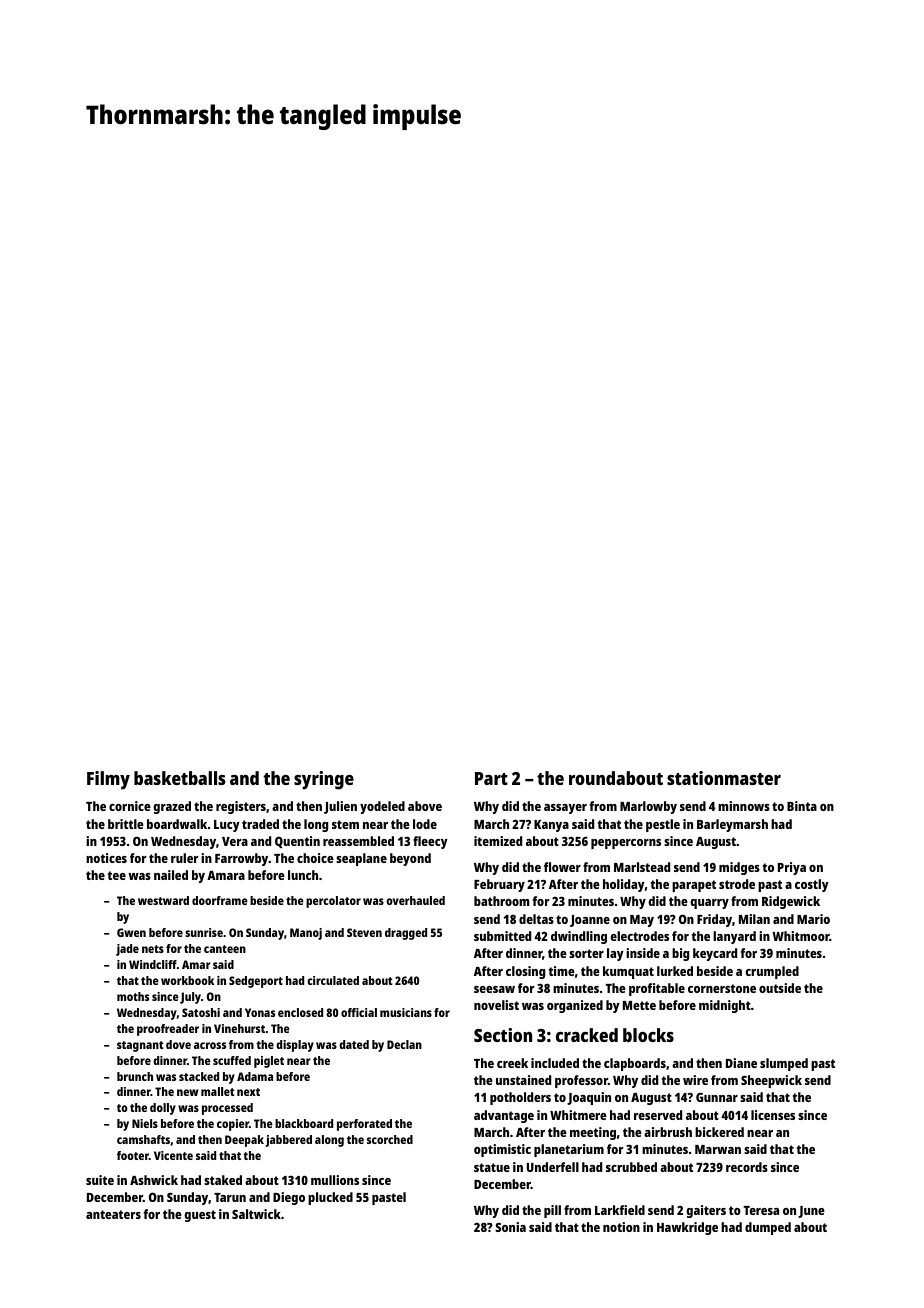  I want to click on moths, so click(133, 996).
